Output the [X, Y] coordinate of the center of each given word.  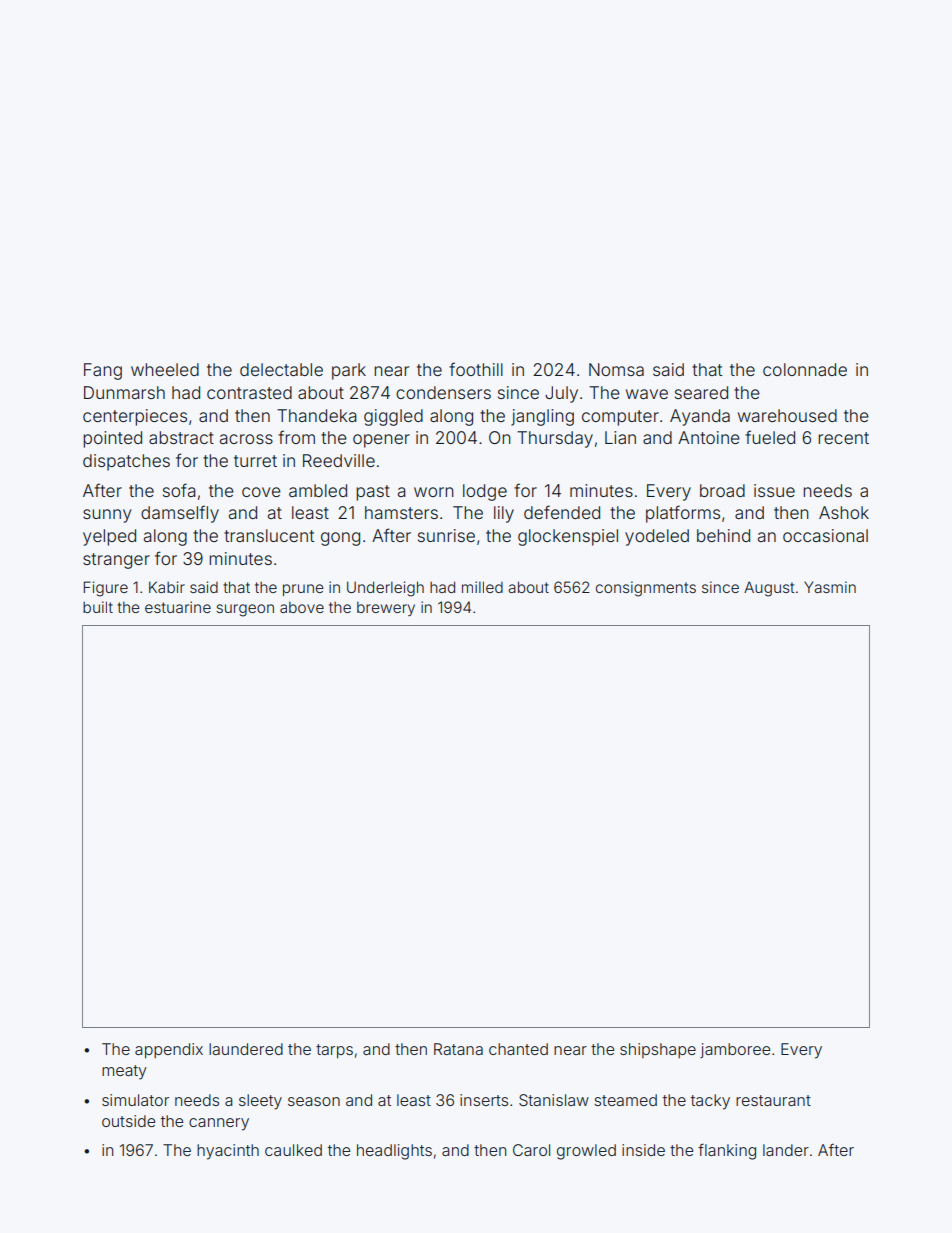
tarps [334, 1051]
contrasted [249, 392]
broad [722, 490]
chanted [518, 1049]
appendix [169, 1051]
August [769, 589]
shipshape [658, 1050]
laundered [246, 1049]
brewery [386, 608]
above [302, 607]
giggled [393, 417]
